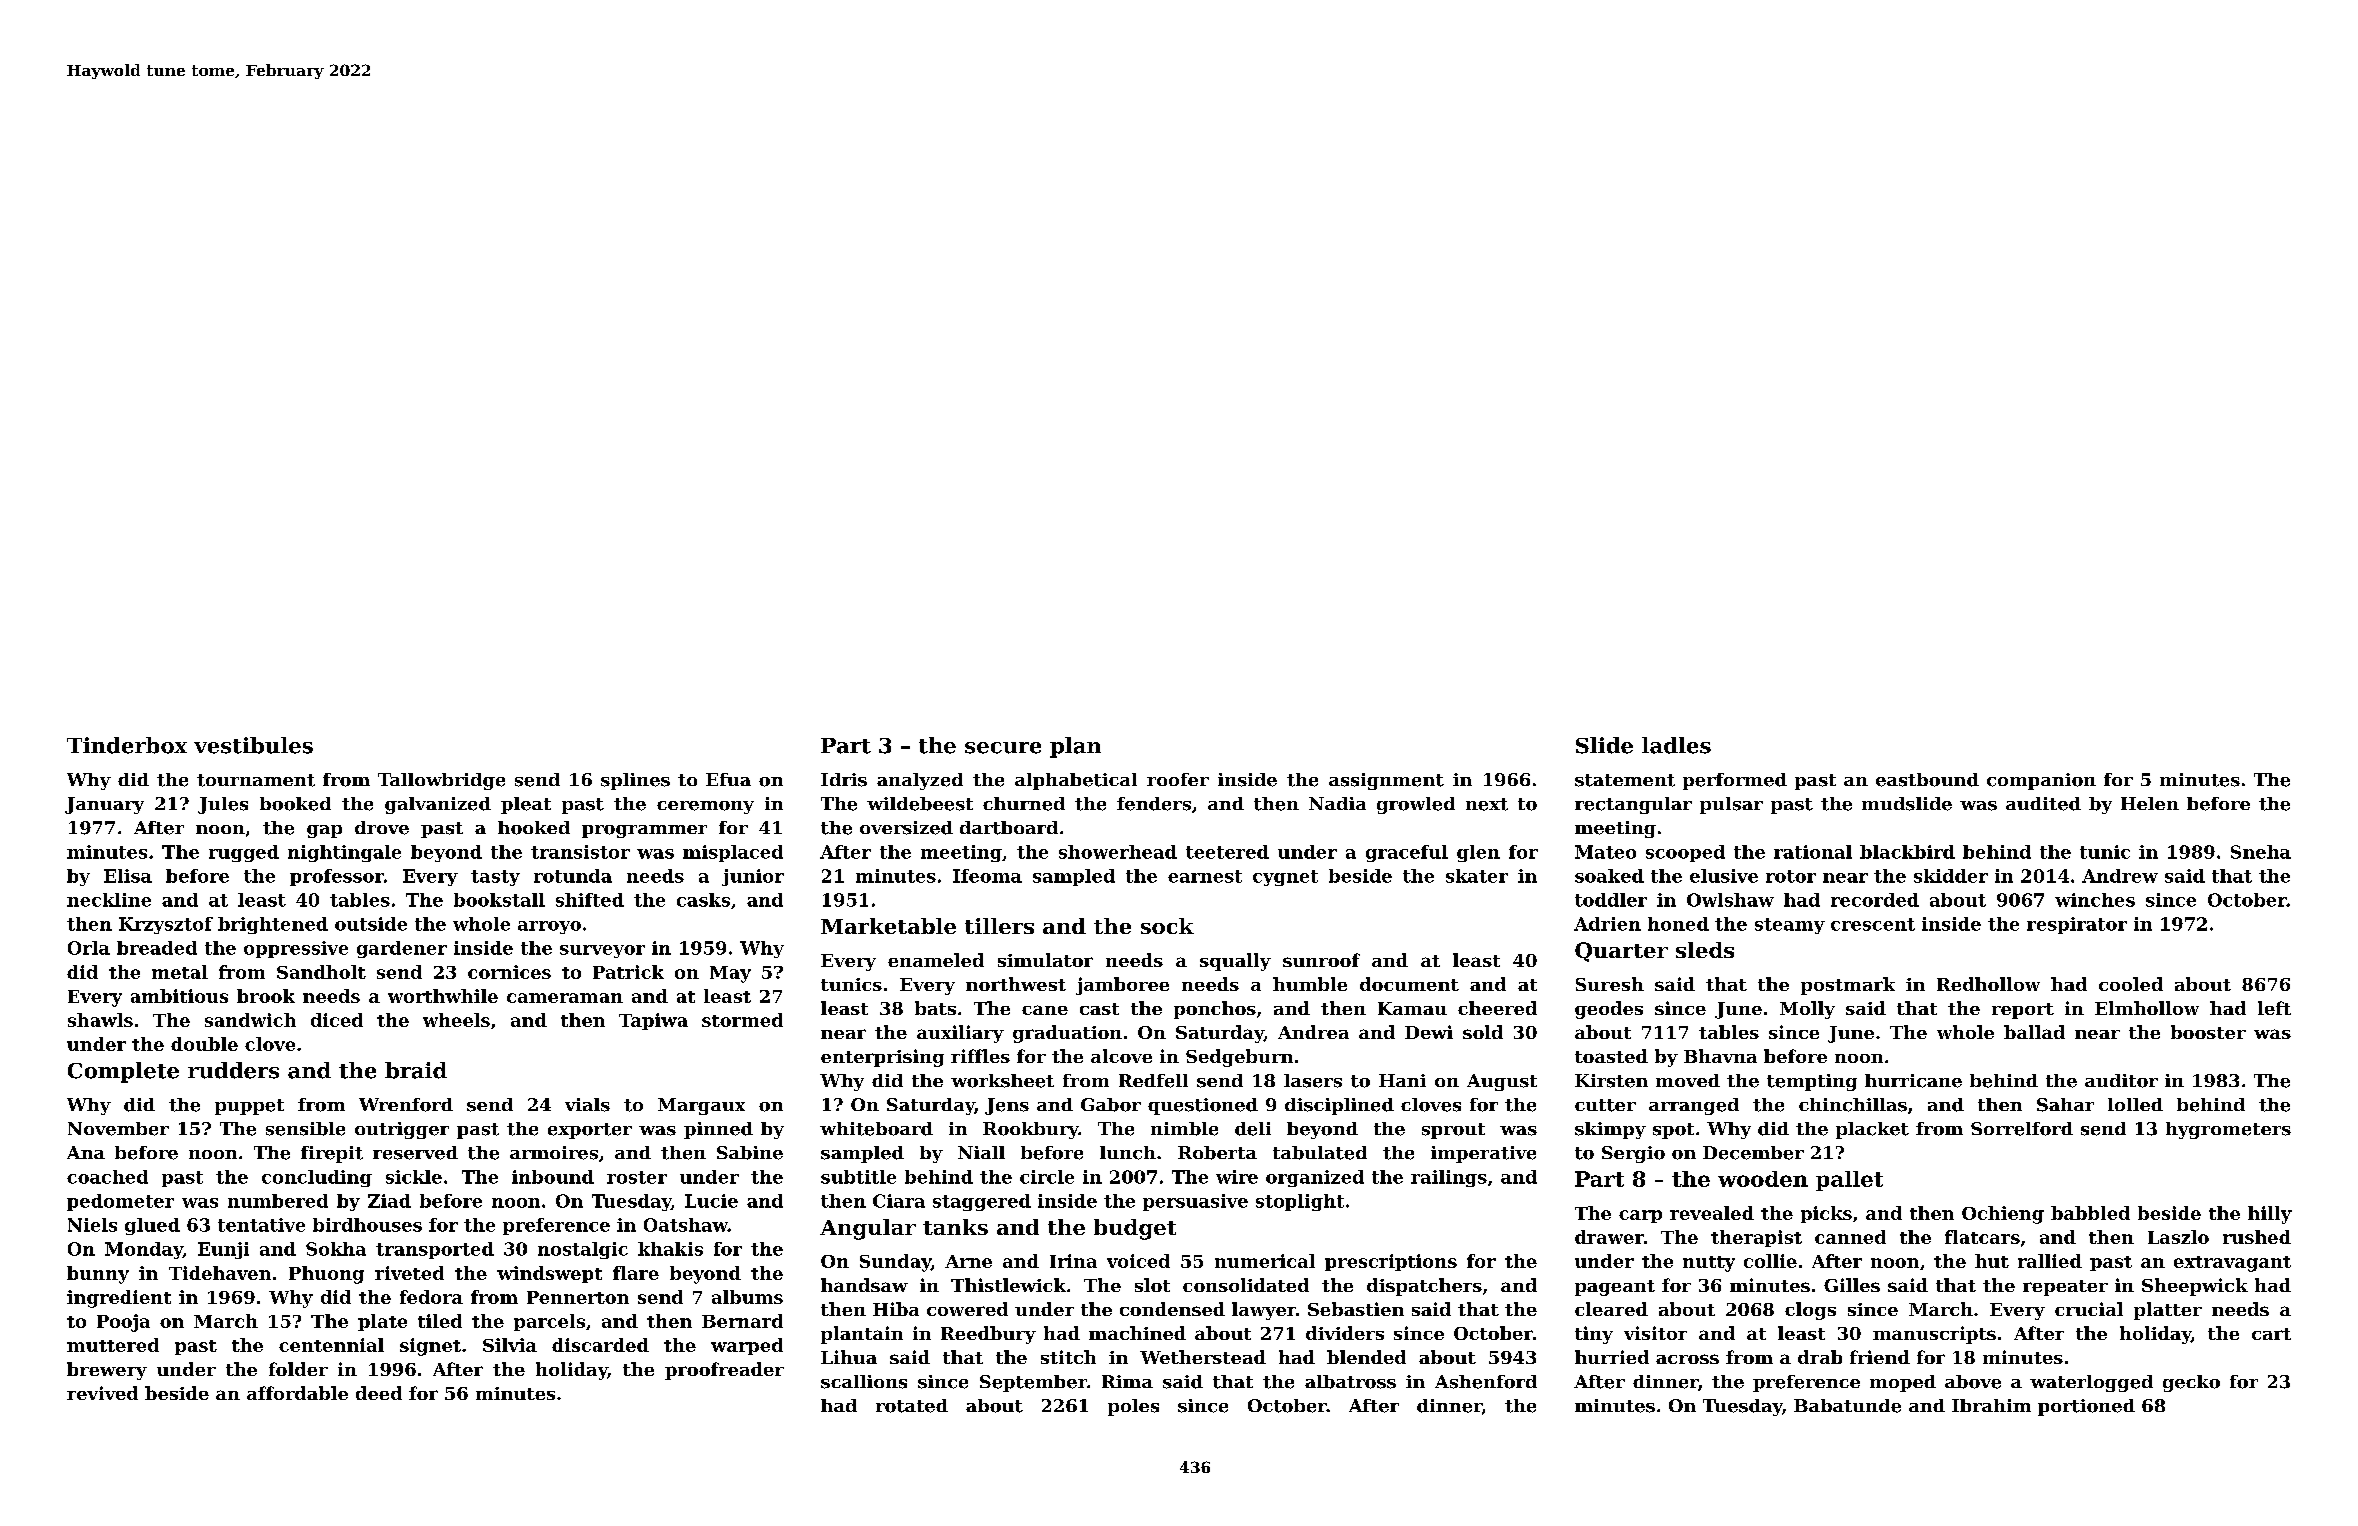  I want to click on secure, so click(1003, 748).
